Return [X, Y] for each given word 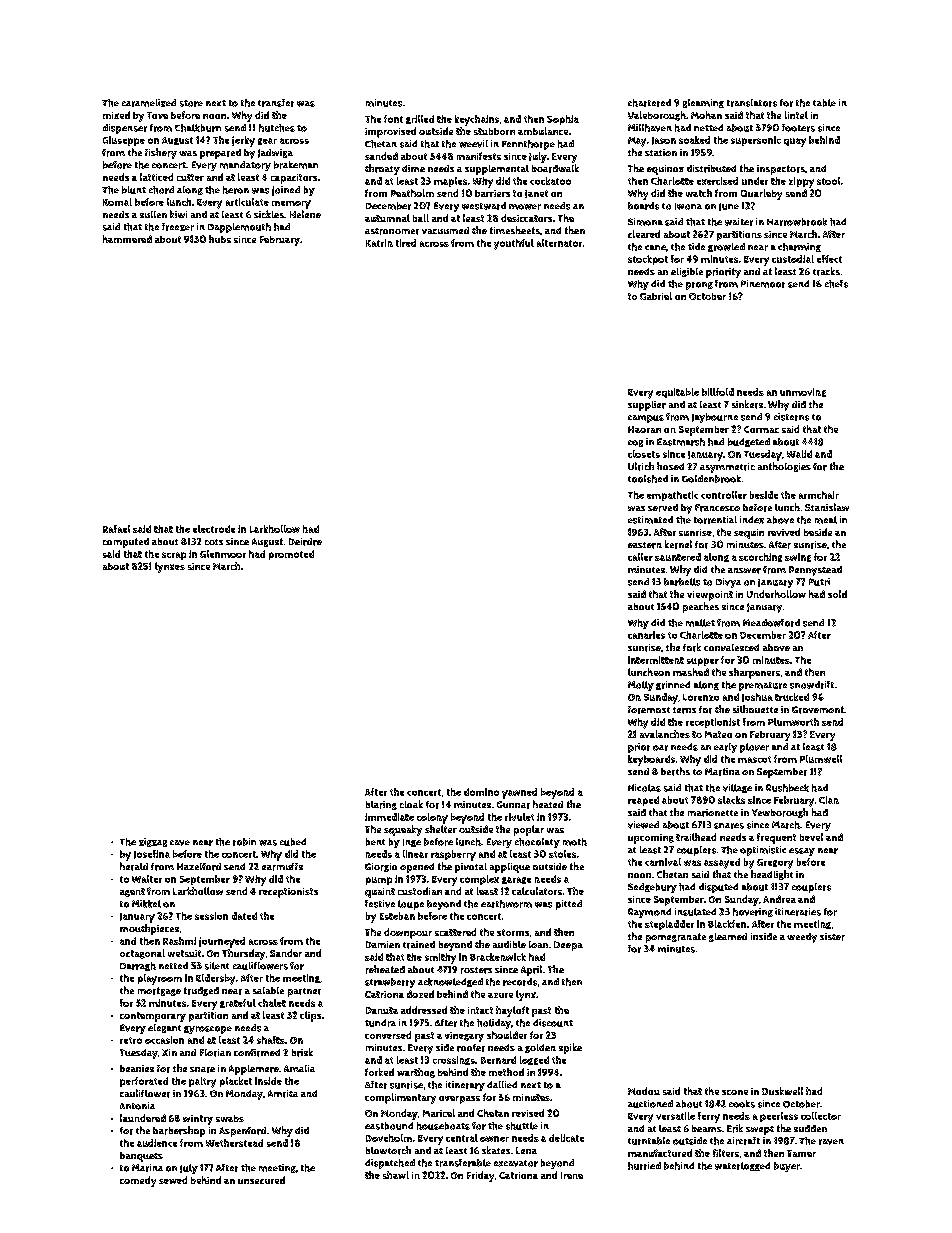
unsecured [261, 1180]
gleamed [728, 937]
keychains [477, 120]
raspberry [453, 855]
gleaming [703, 103]
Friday [480, 1176]
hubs [220, 239]
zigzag [153, 842]
